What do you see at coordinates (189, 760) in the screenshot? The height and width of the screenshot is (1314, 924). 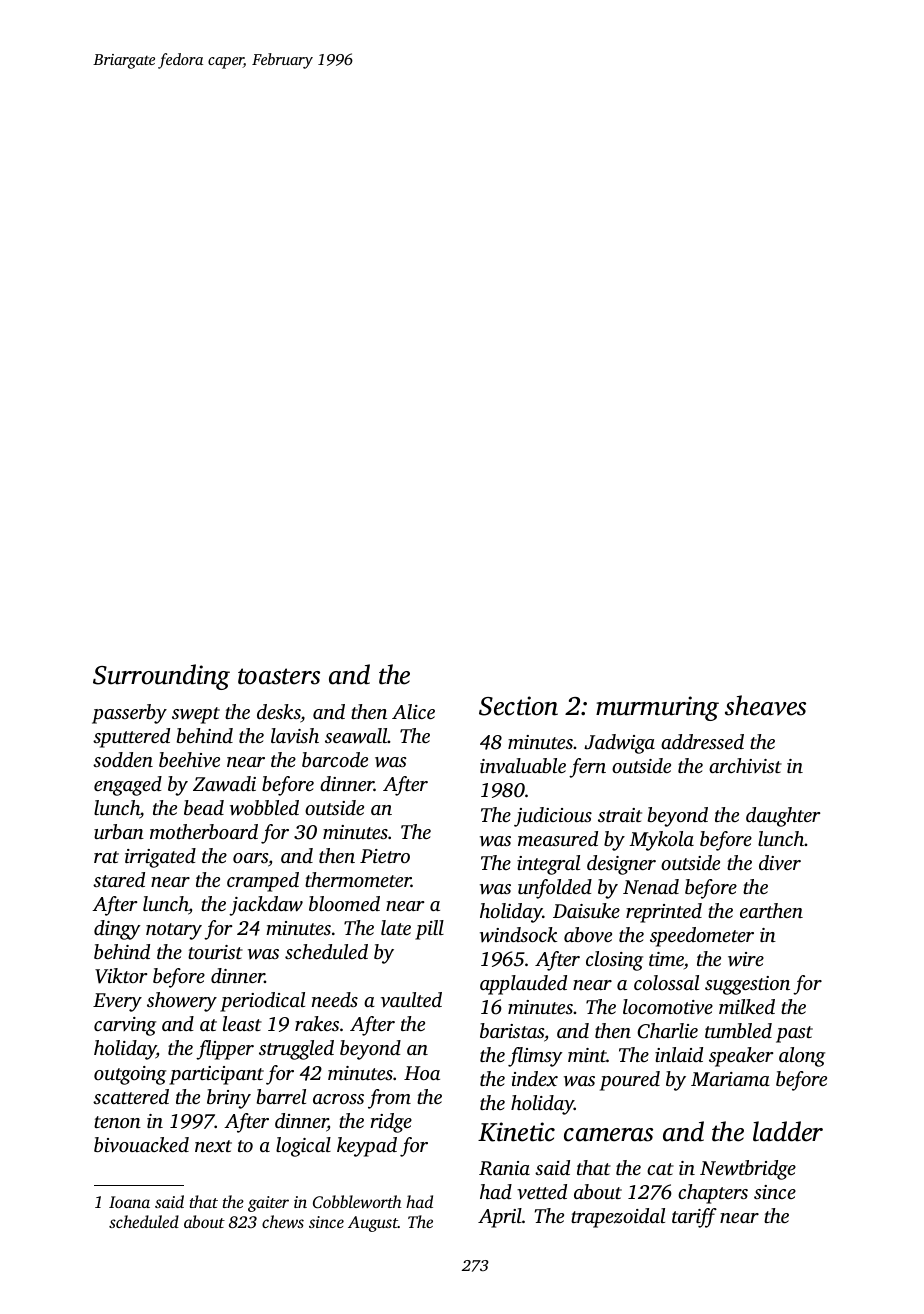 I see `beehive` at bounding box center [189, 760].
